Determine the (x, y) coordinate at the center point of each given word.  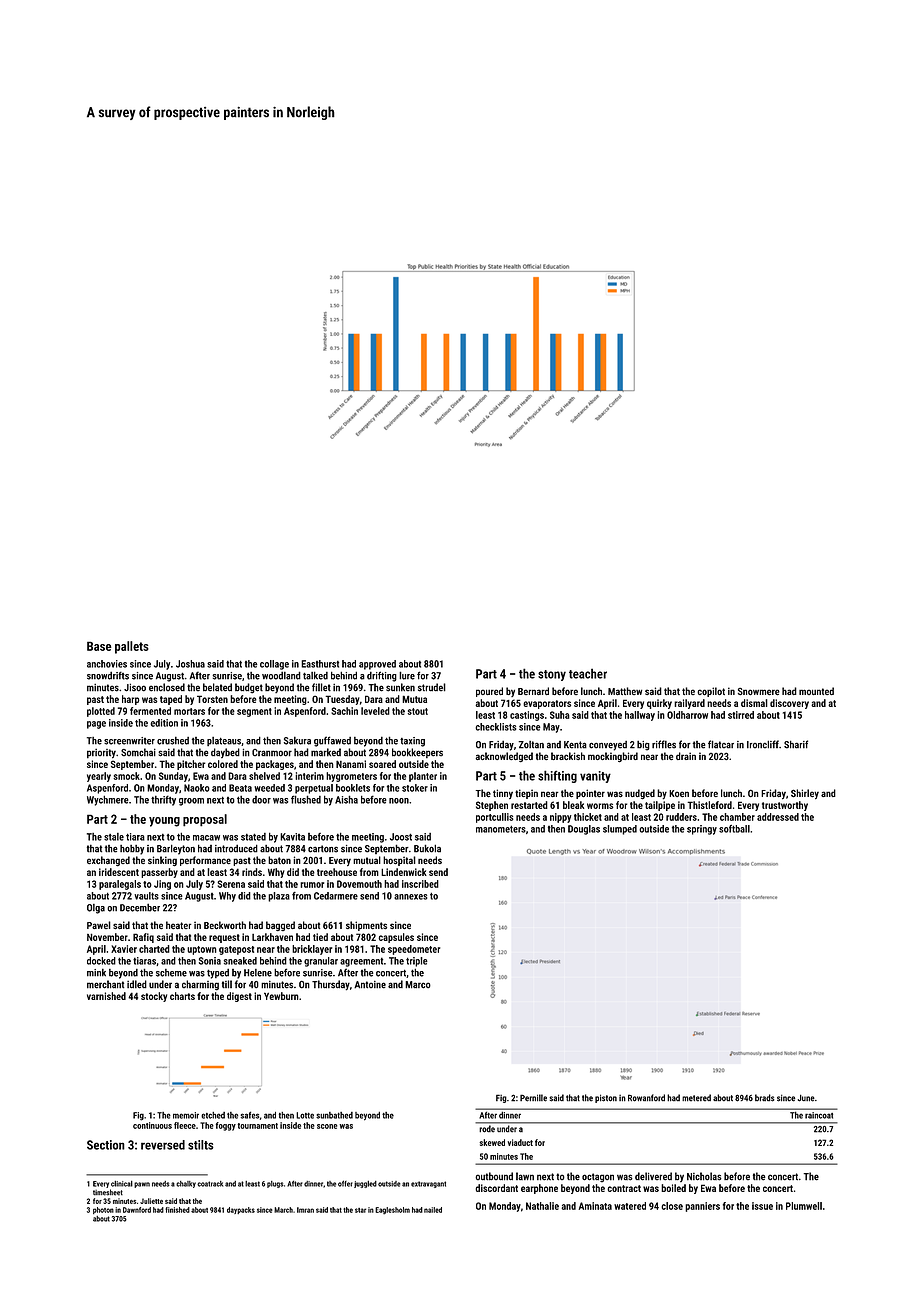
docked (101, 961)
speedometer (414, 950)
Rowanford (646, 1098)
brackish (568, 756)
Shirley (805, 794)
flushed (306, 799)
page (96, 725)
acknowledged (504, 757)
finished (177, 1210)
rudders (681, 817)
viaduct (520, 1142)
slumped (620, 830)
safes (250, 1115)
